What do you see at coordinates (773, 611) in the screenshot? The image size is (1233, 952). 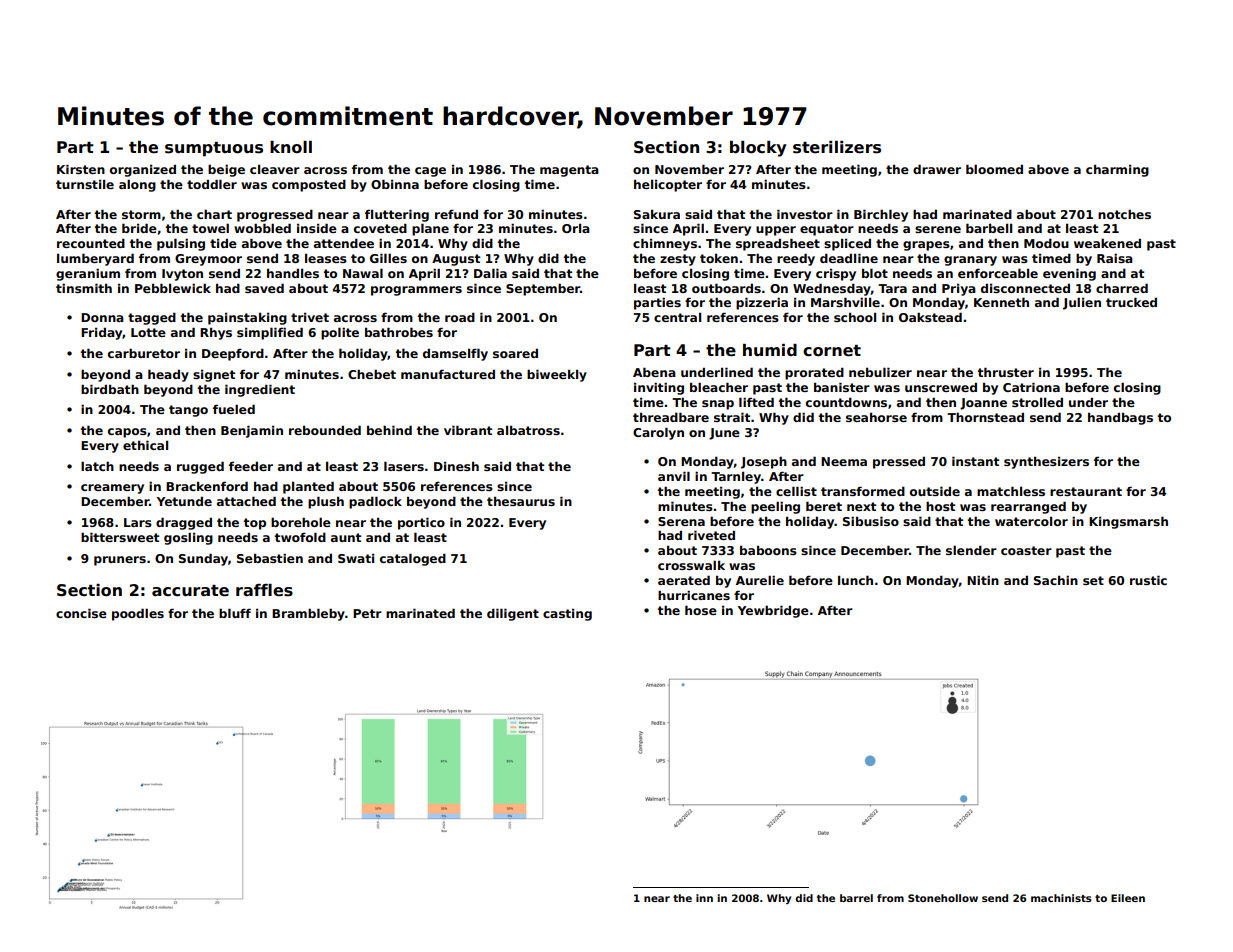 I see `Yewbridge` at bounding box center [773, 611].
